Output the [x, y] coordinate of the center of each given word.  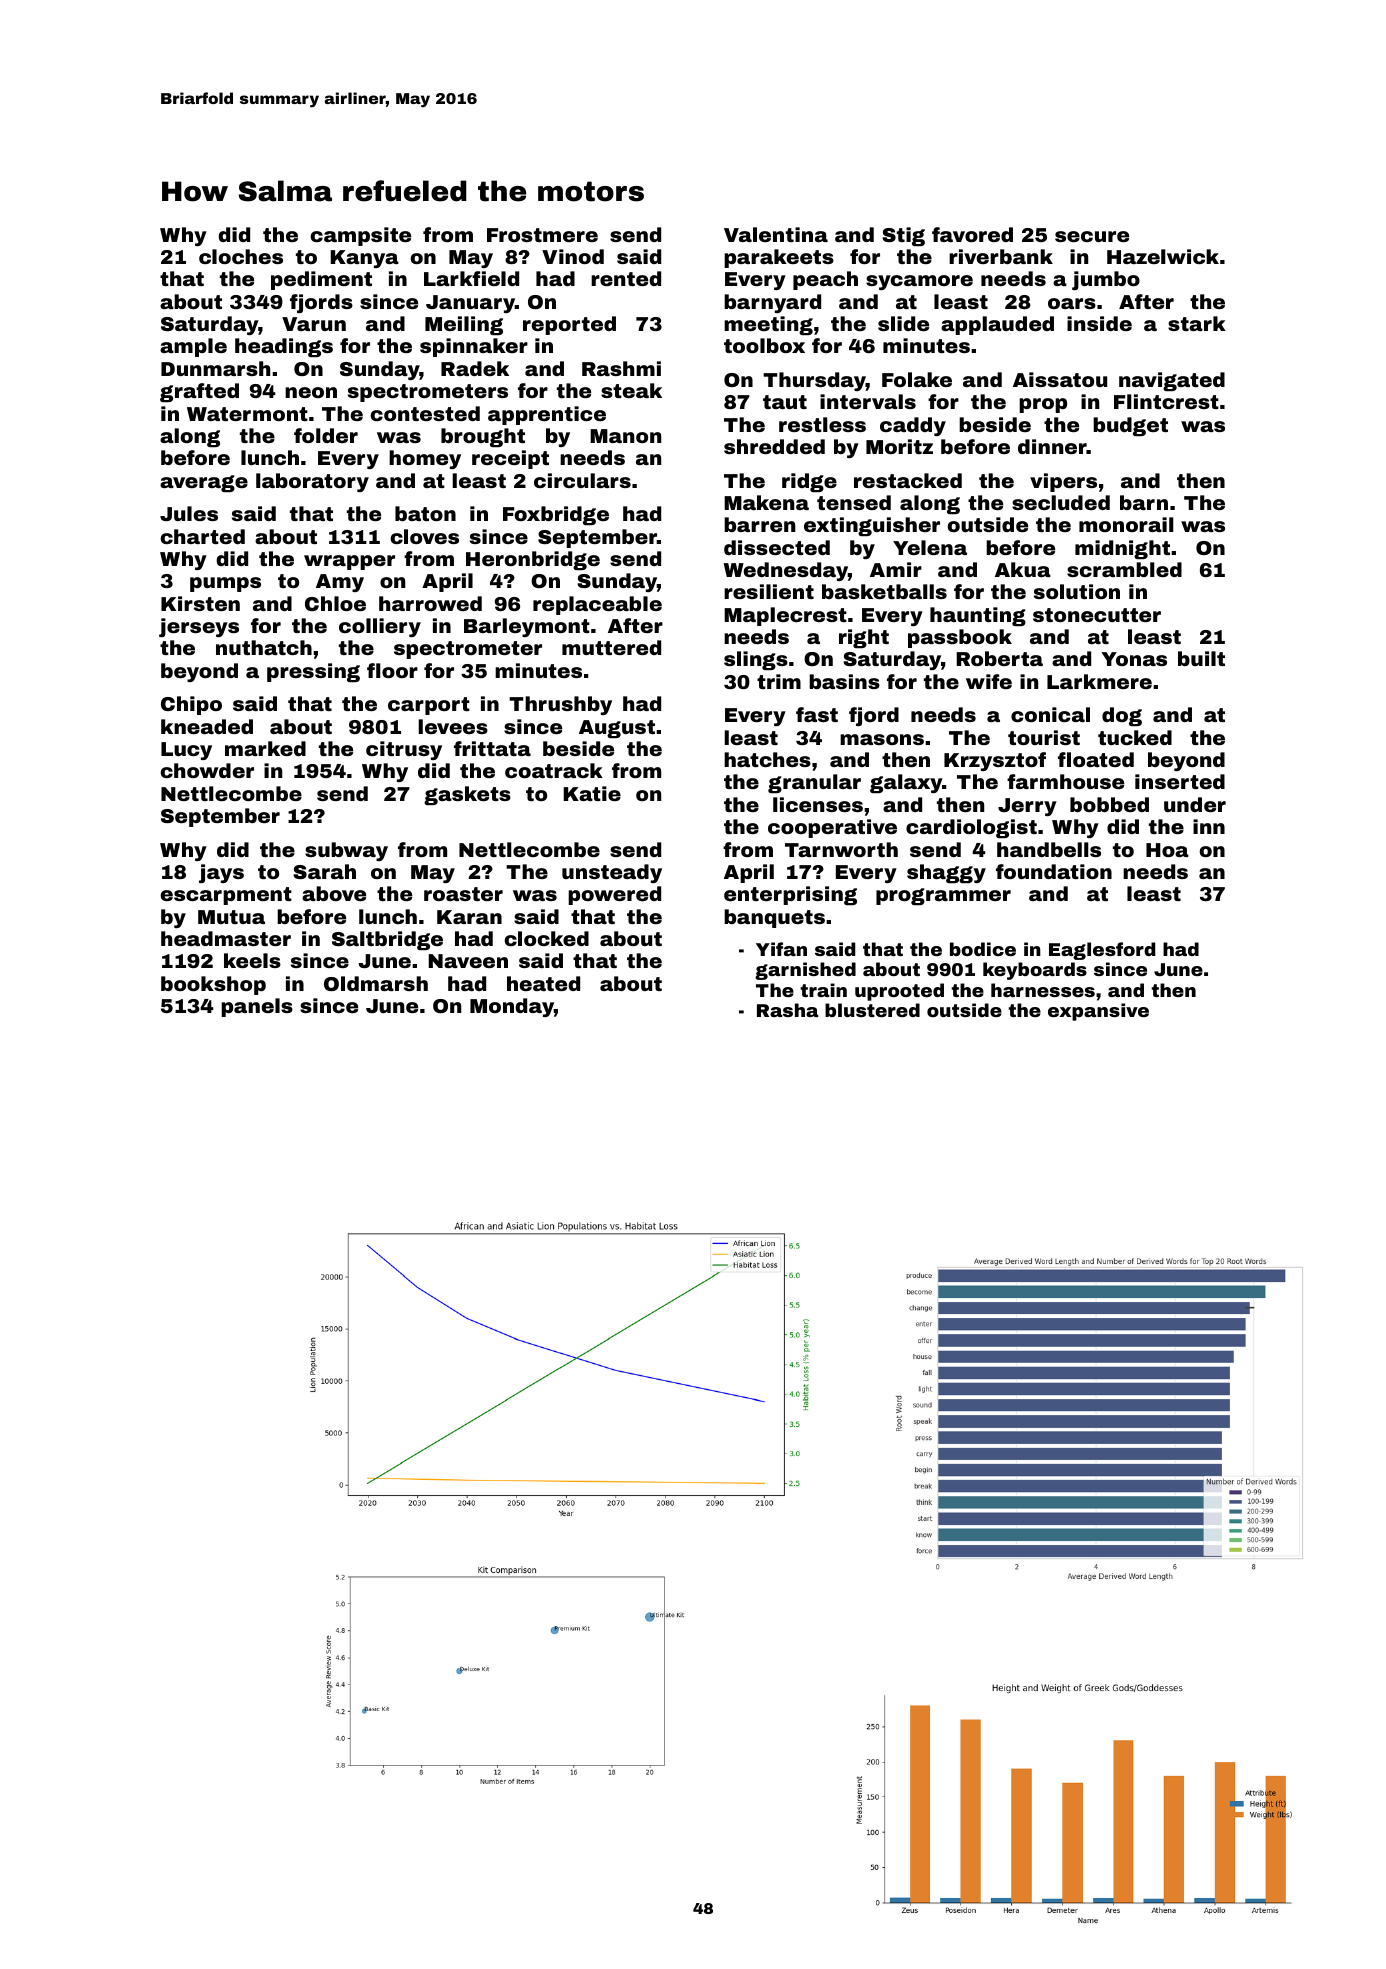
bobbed [1109, 804]
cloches [241, 256]
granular [814, 783]
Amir [896, 569]
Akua [1023, 569]
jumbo [1106, 280]
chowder [207, 770]
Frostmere [542, 235]
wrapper [349, 562]
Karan [469, 917]
